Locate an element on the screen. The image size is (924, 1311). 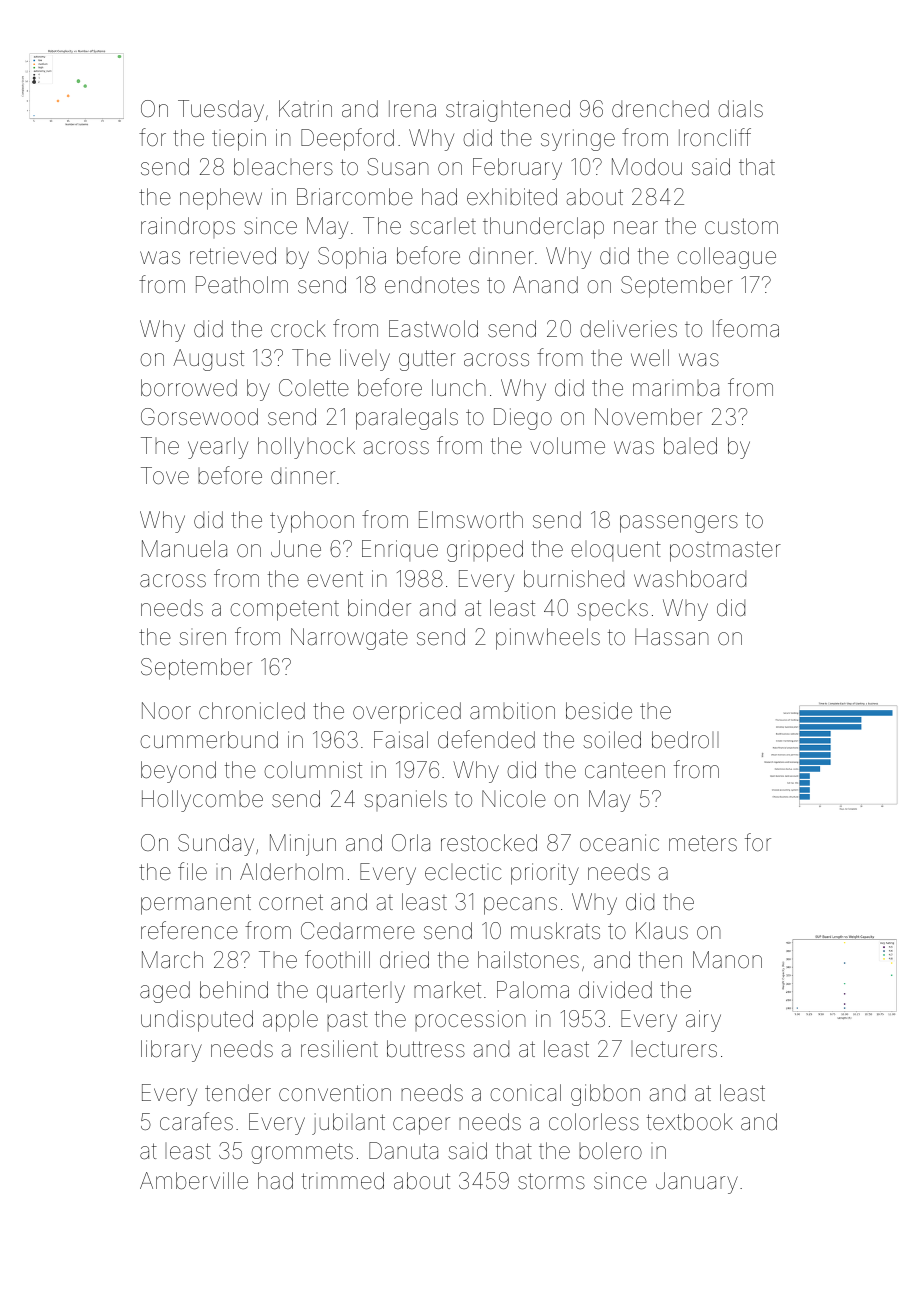
Manuela is located at coordinates (184, 549).
